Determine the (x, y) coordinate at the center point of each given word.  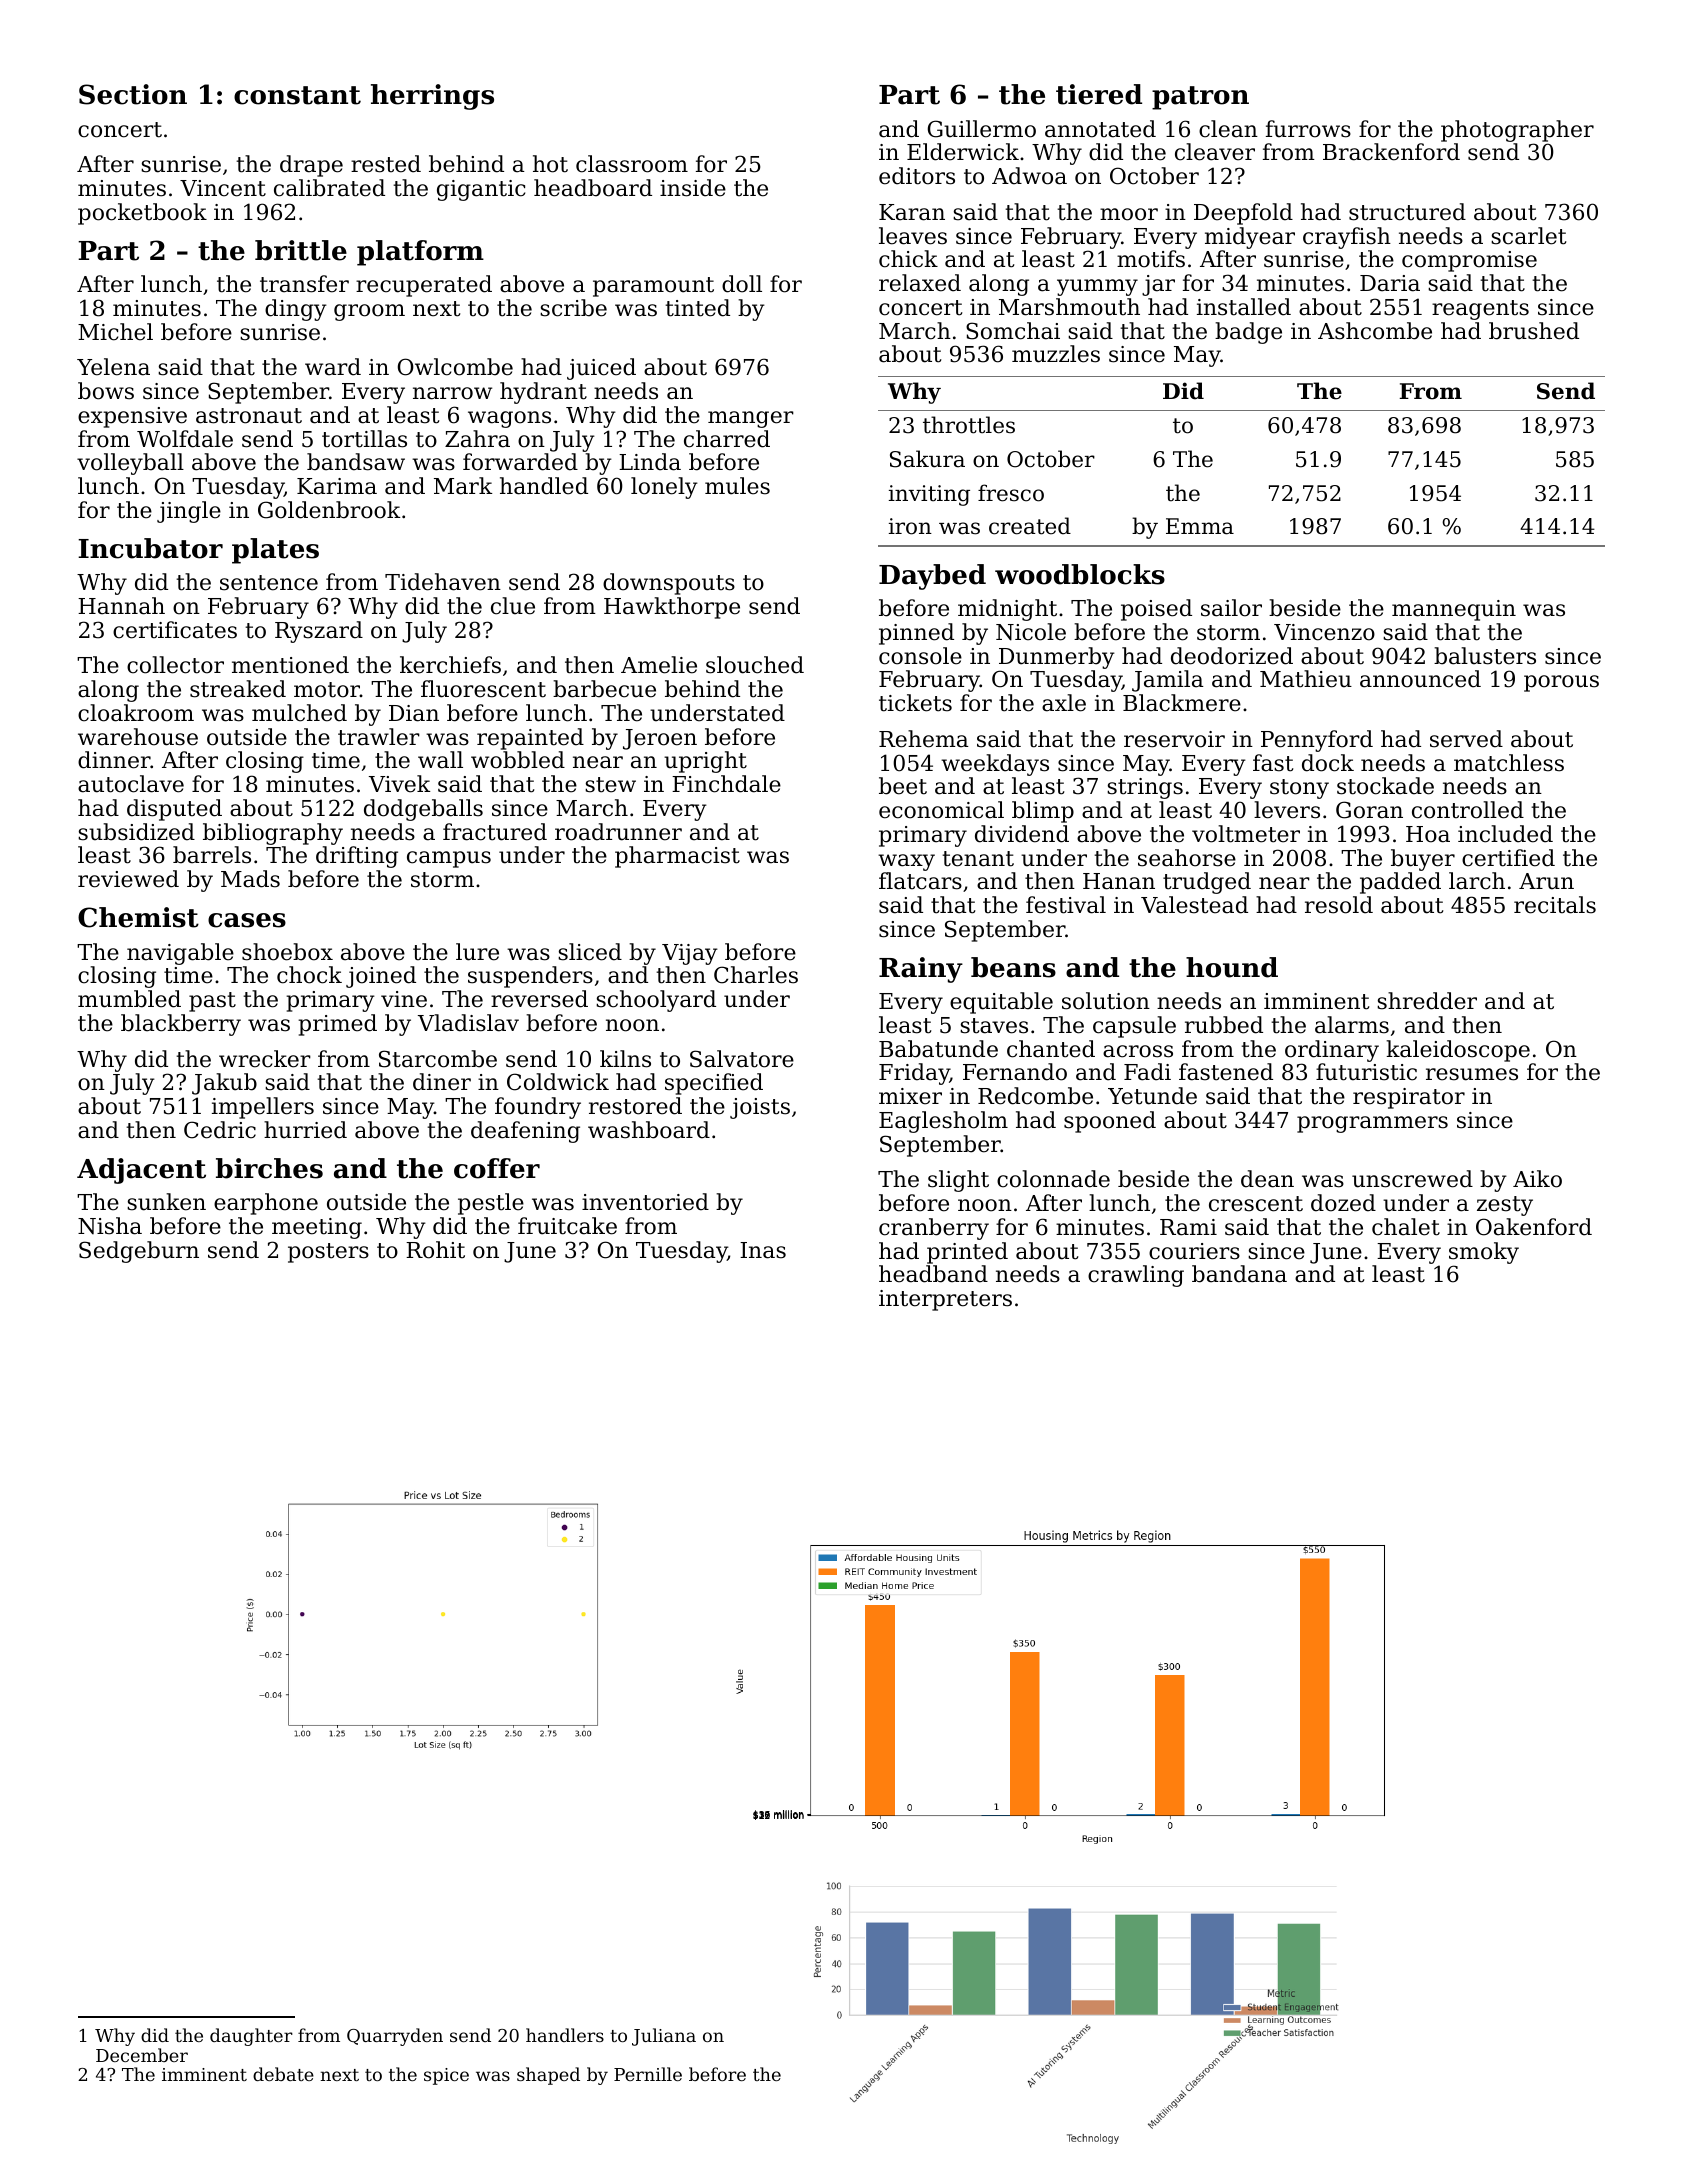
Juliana (664, 2037)
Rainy (921, 970)
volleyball (130, 464)
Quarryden (395, 2037)
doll (742, 284)
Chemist (138, 917)
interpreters (945, 1300)
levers (1287, 810)
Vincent (223, 188)
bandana (1239, 1274)
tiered (1099, 94)
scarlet (1528, 236)
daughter (251, 2037)
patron (1200, 98)
